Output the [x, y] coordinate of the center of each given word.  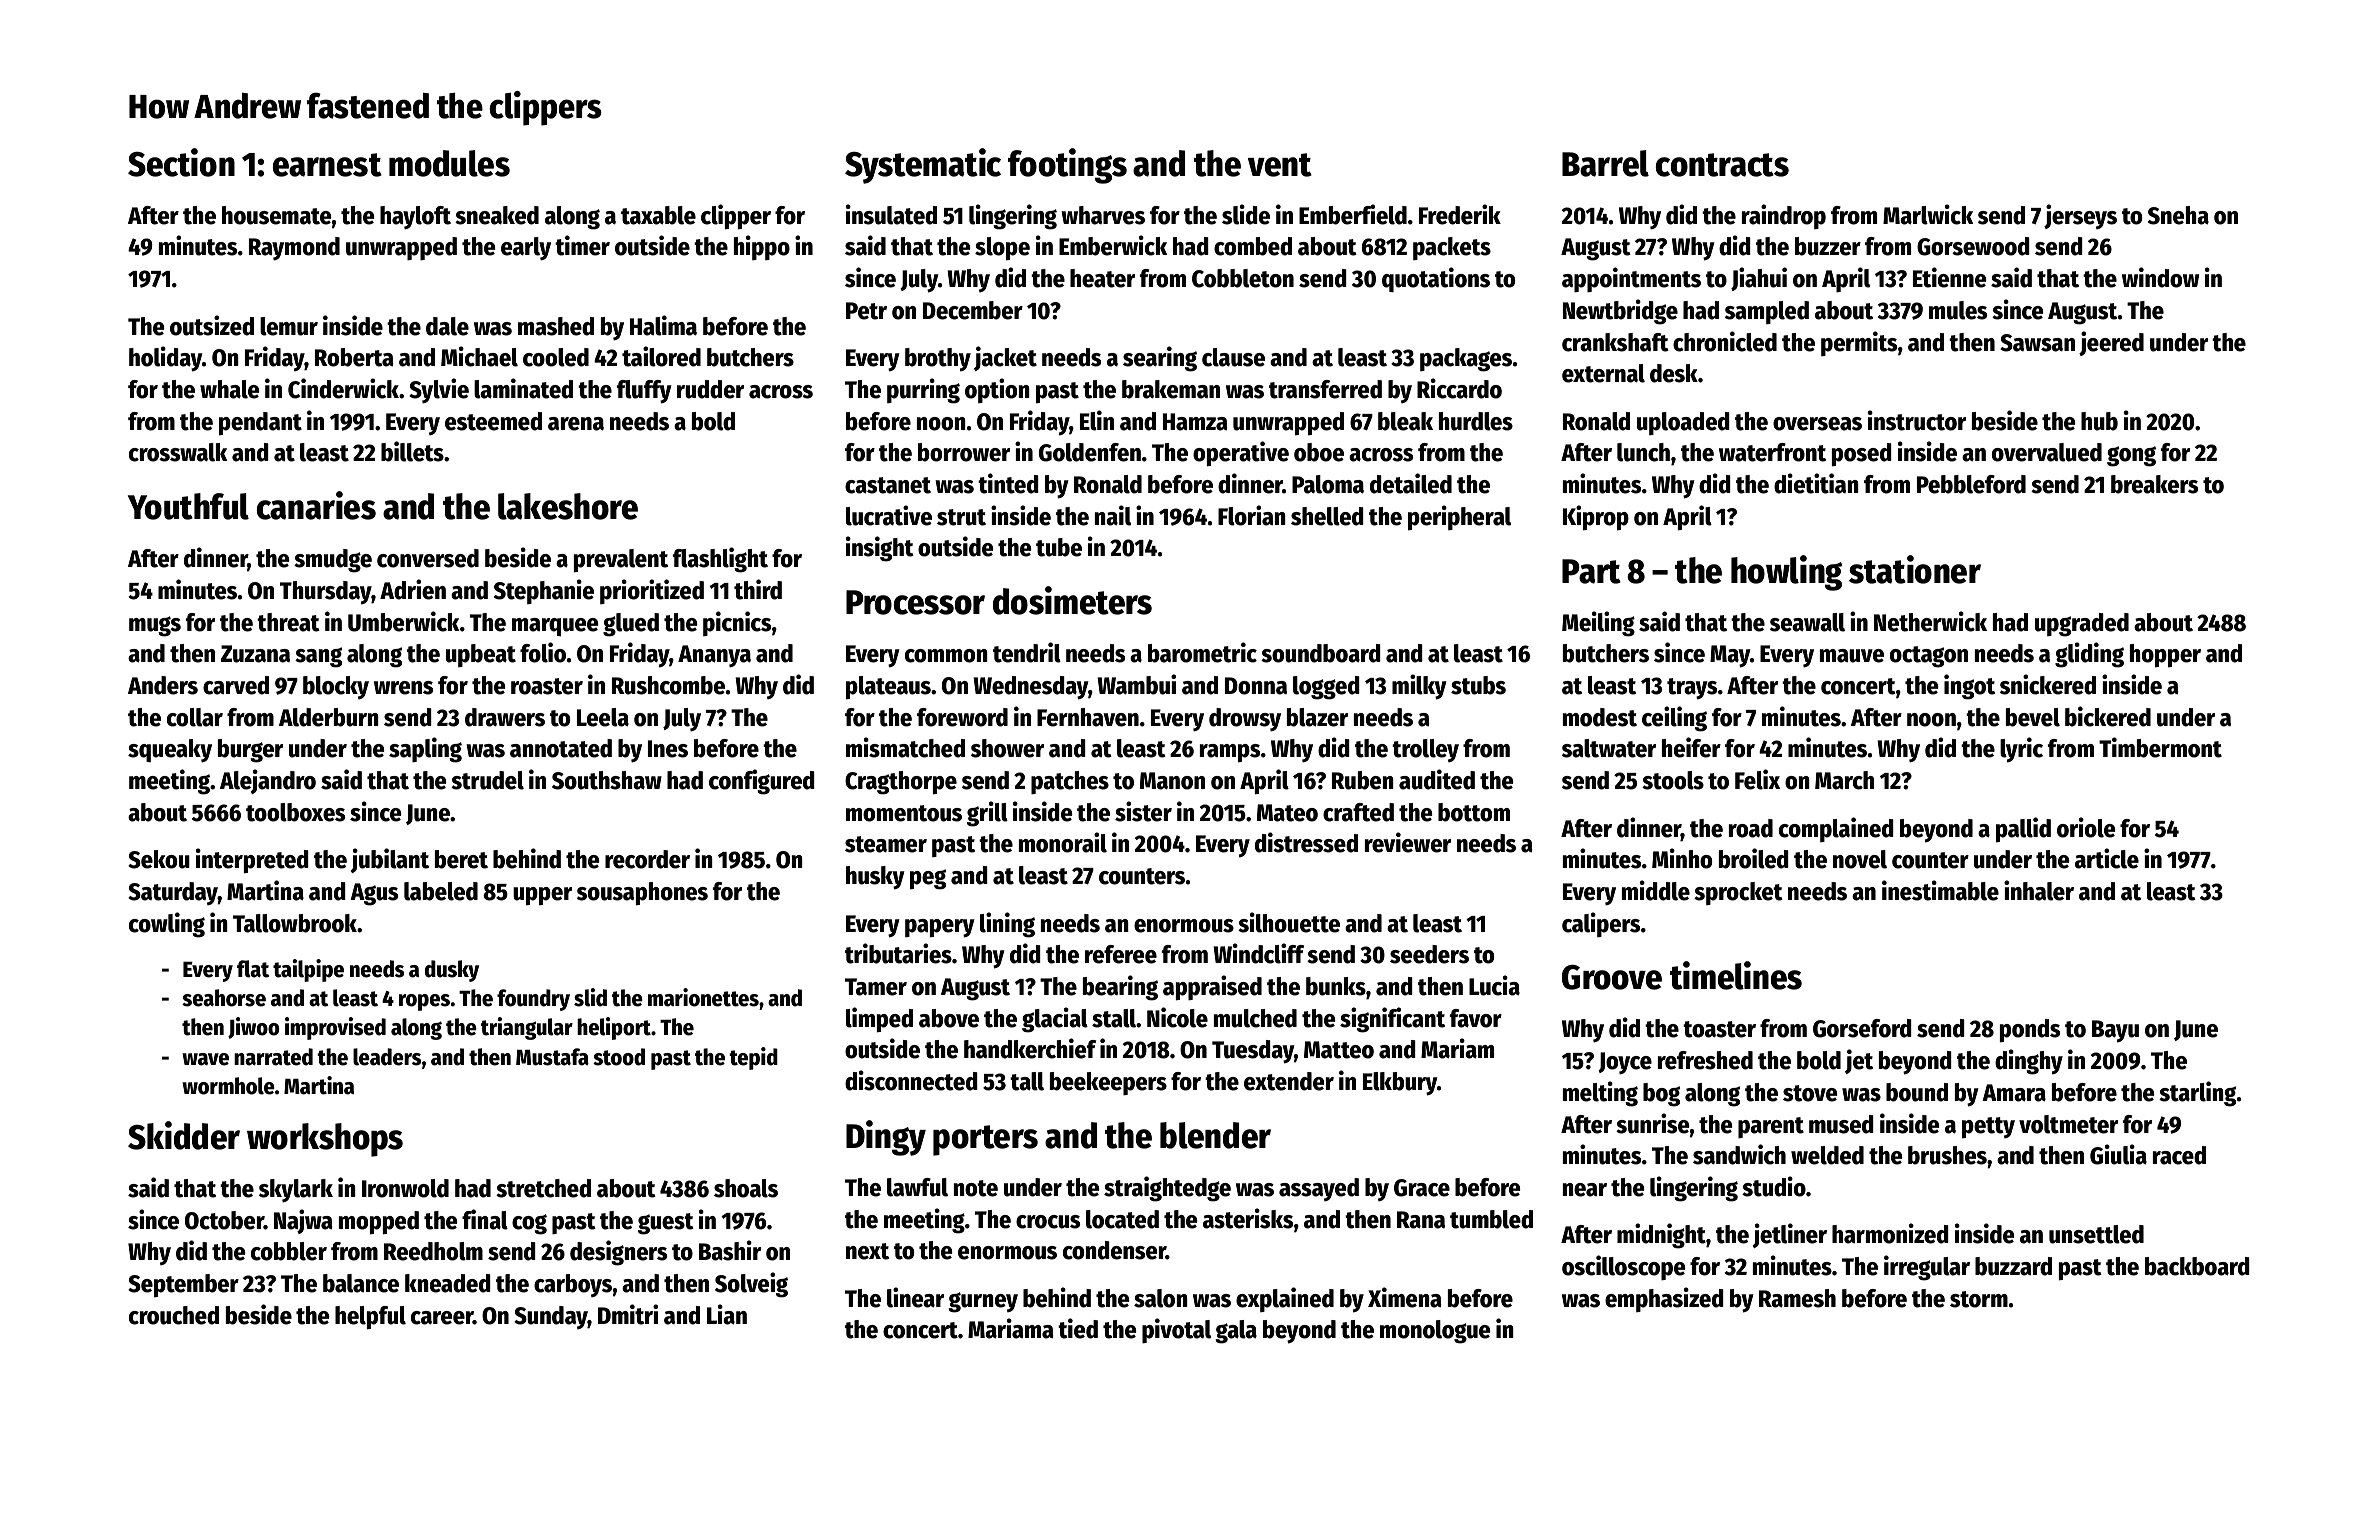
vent [1280, 165]
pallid [2023, 830]
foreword [962, 717]
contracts [1722, 165]
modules [449, 163]
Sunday [551, 1317]
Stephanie [544, 591]
